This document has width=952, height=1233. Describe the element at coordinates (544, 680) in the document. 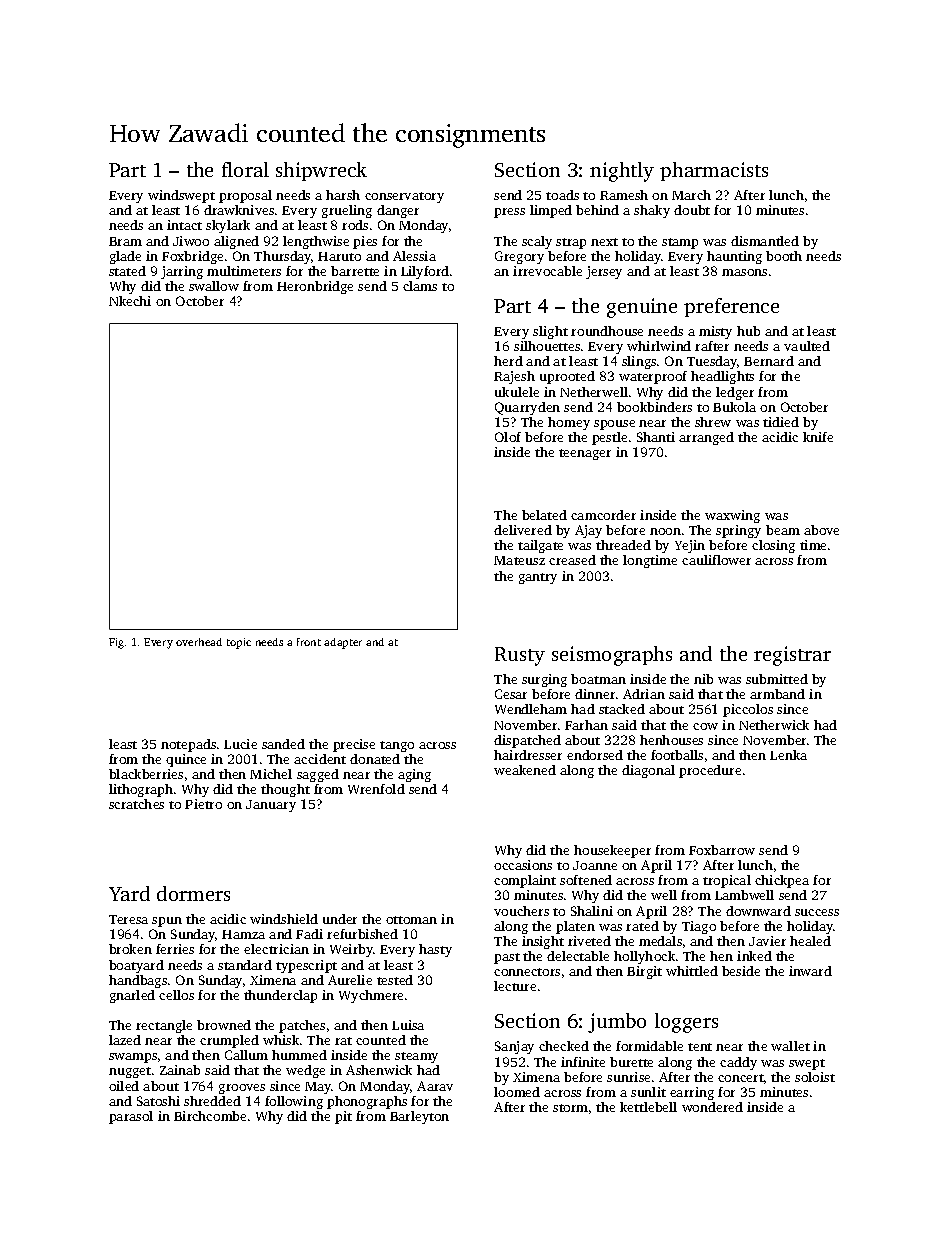

I see `surging` at that location.
